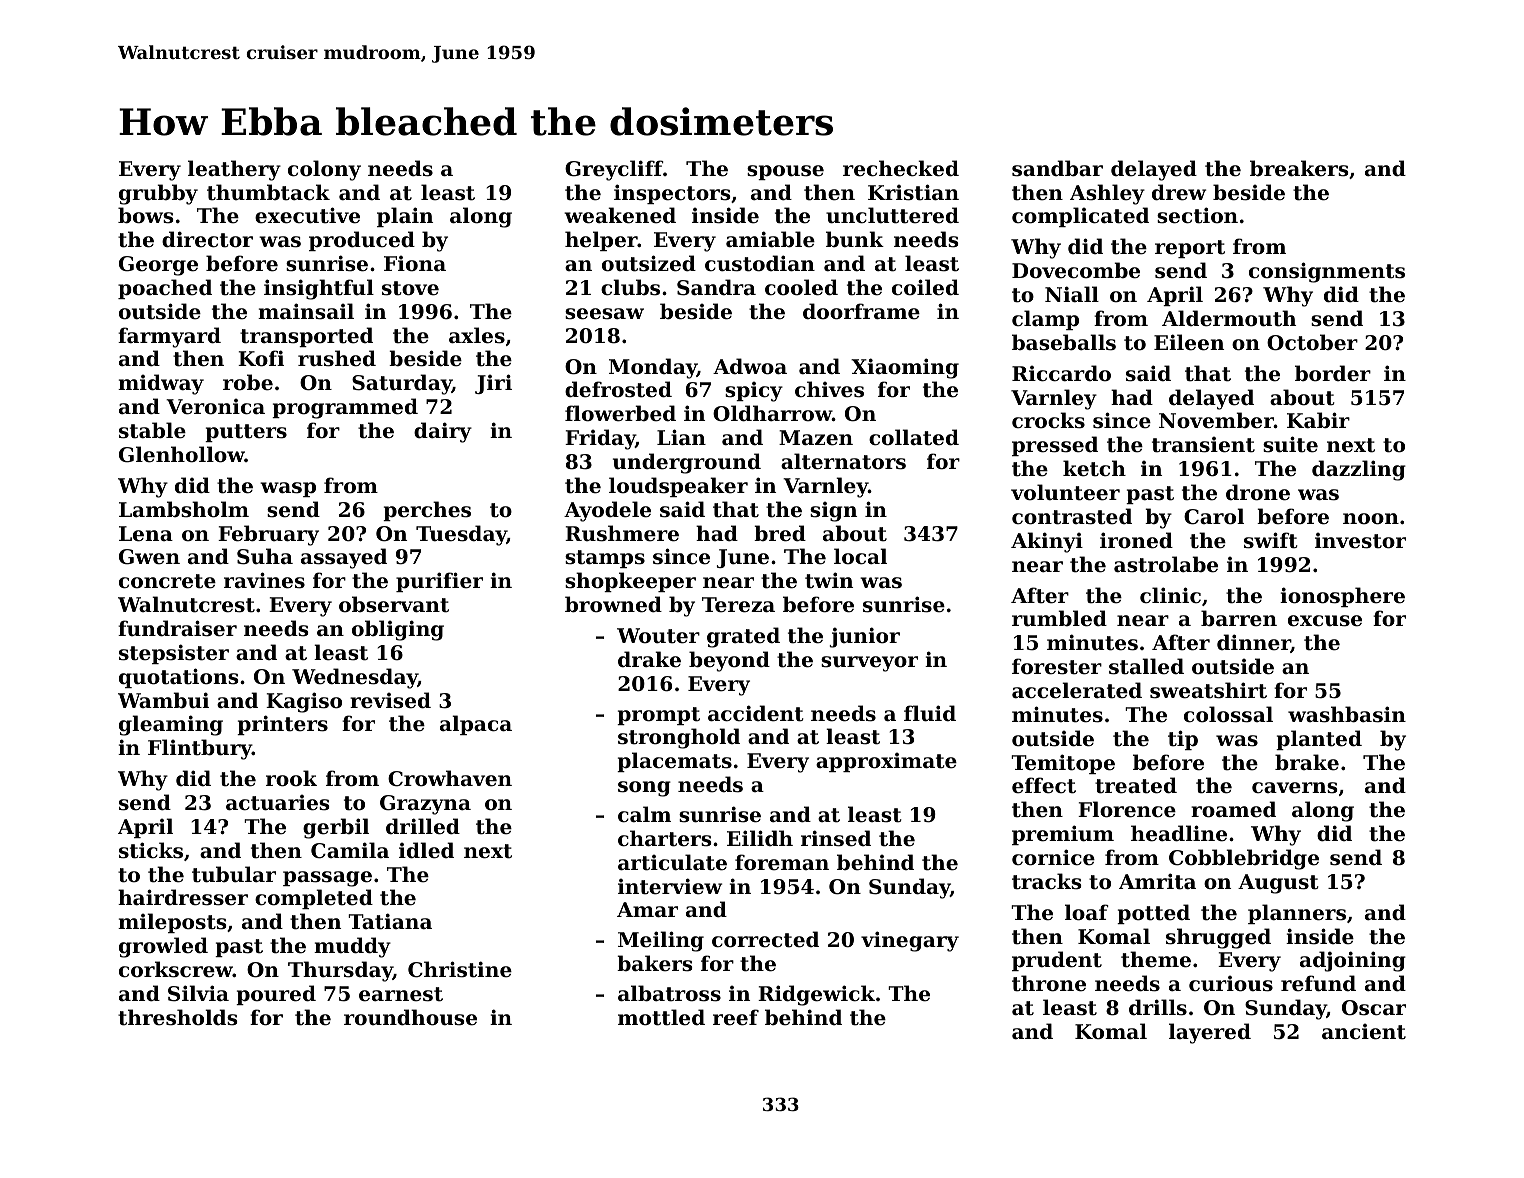 This screenshot has width=1524, height=1178. I want to click on plain, so click(405, 217).
